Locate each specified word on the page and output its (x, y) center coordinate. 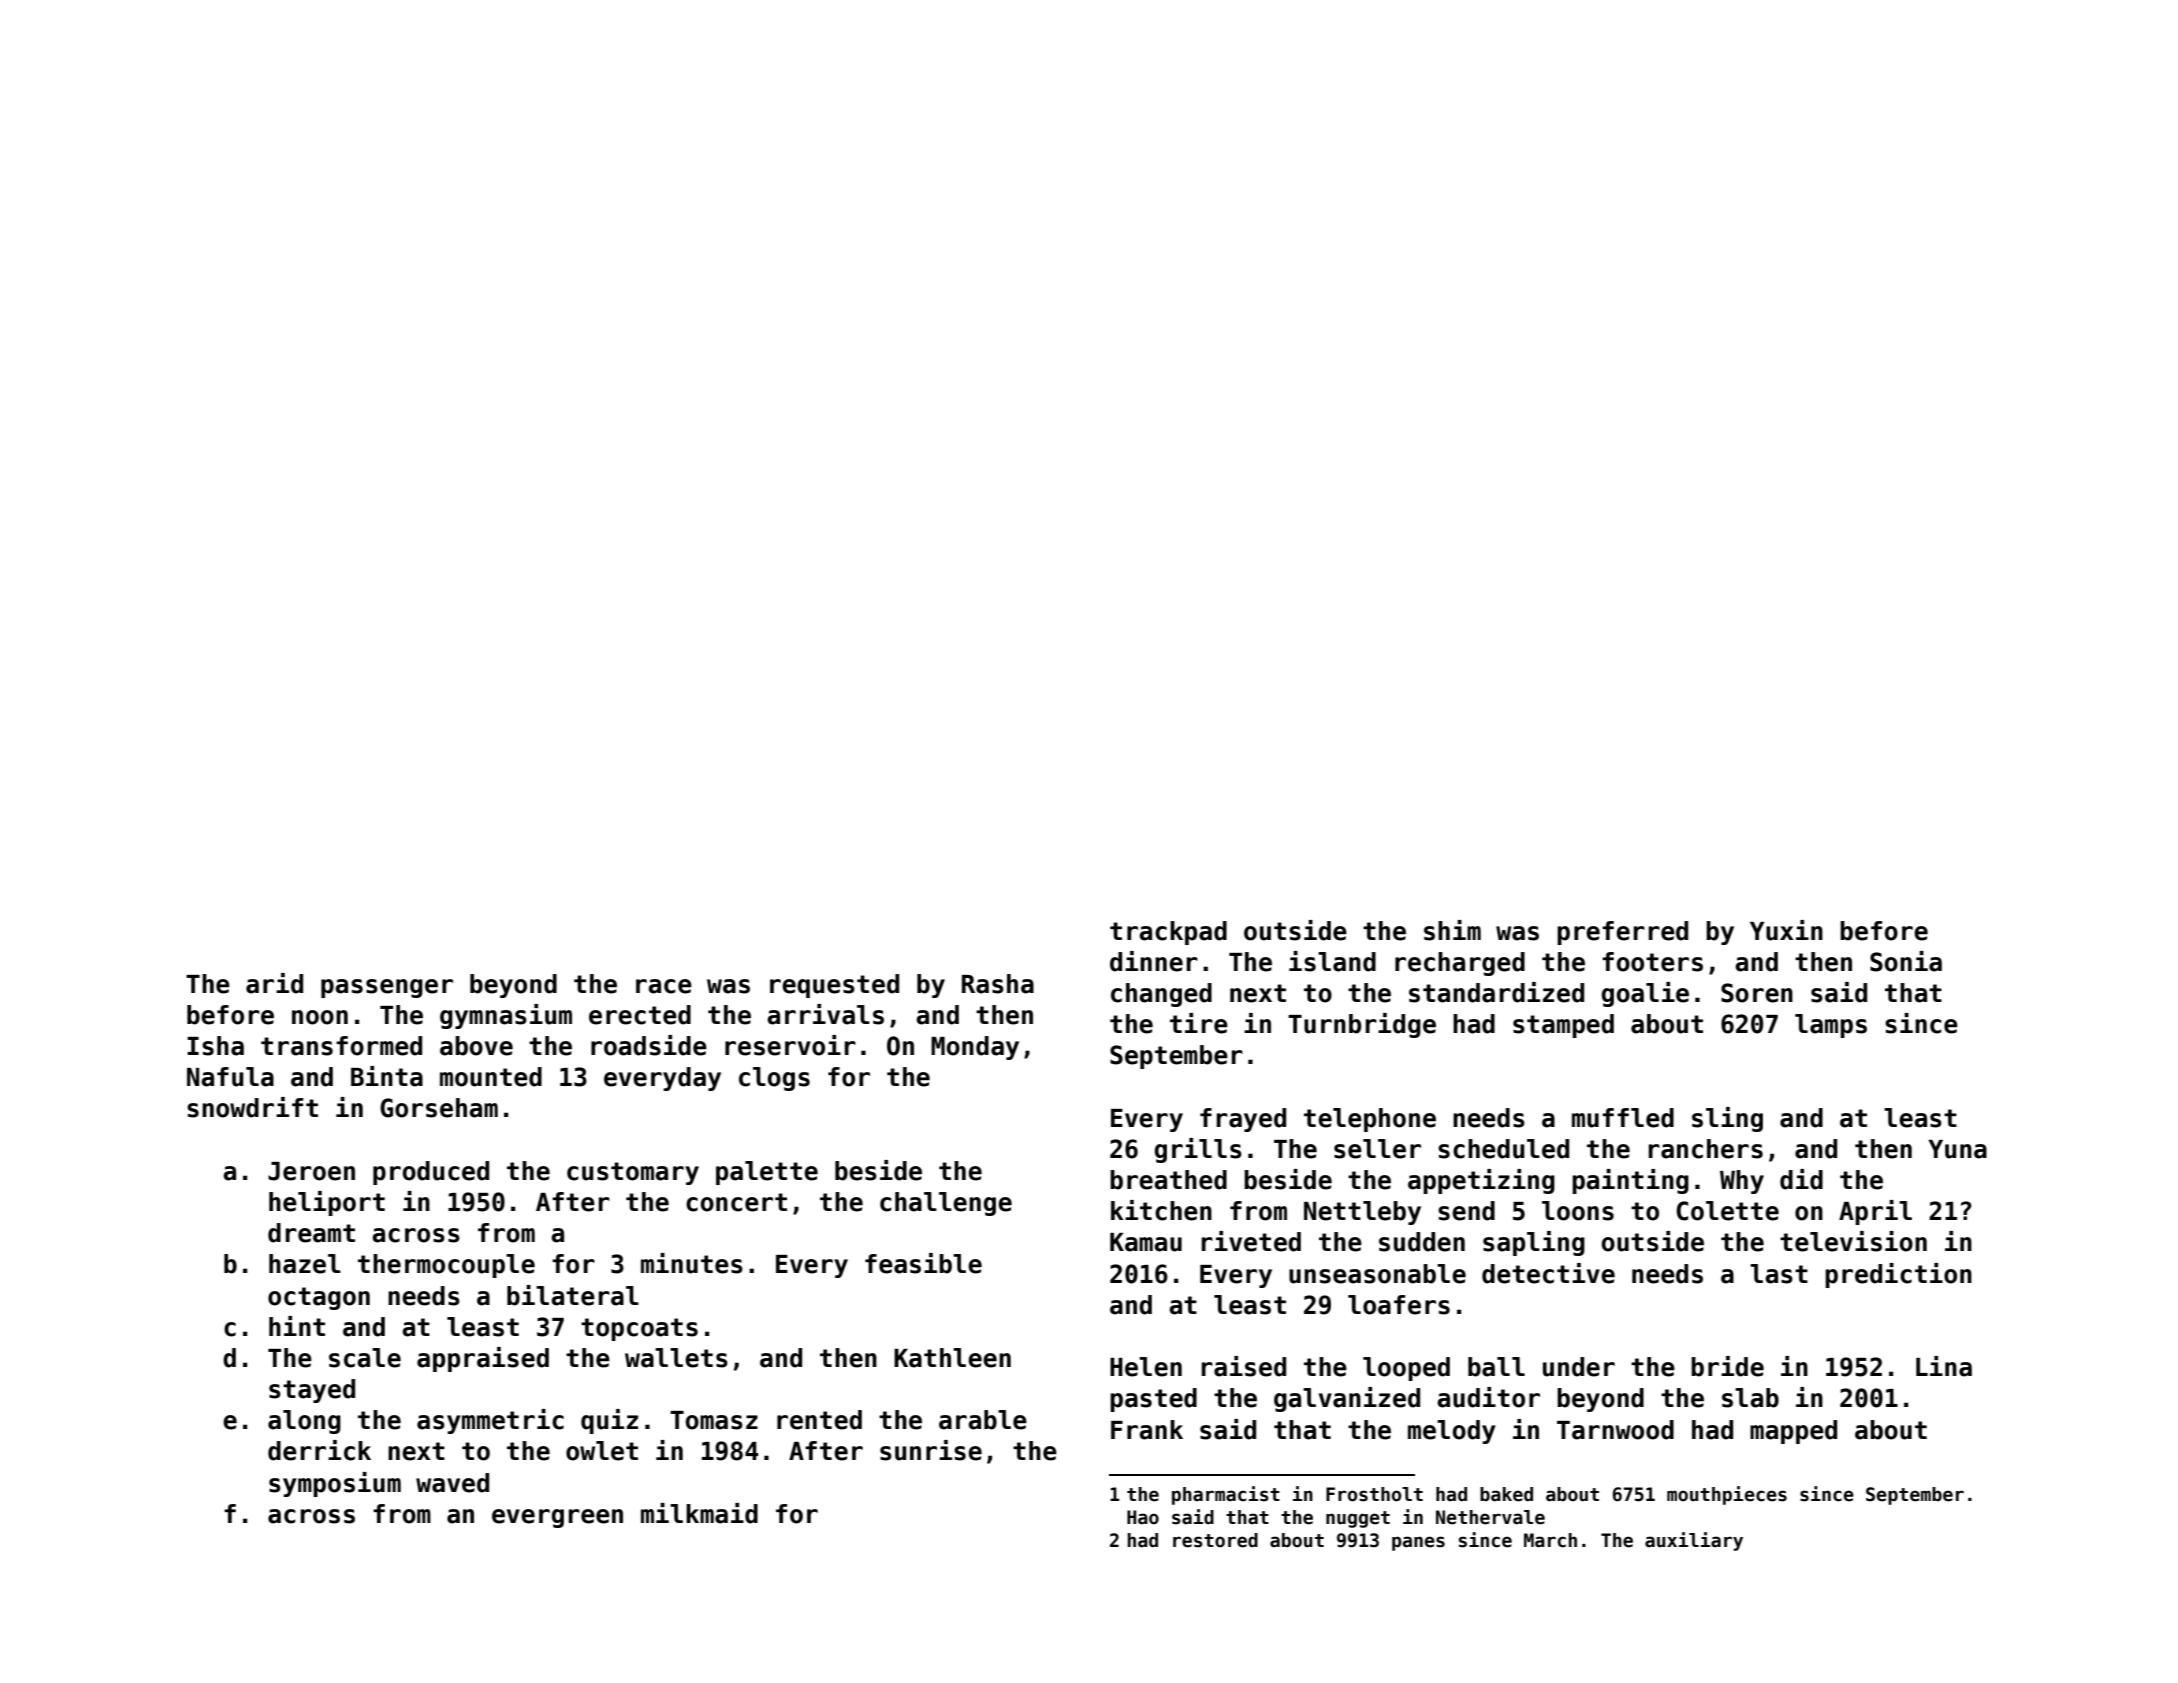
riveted (1251, 1241)
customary (633, 1173)
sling (1727, 1119)
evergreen (557, 1518)
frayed (1243, 1120)
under (1579, 1367)
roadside (649, 1045)
